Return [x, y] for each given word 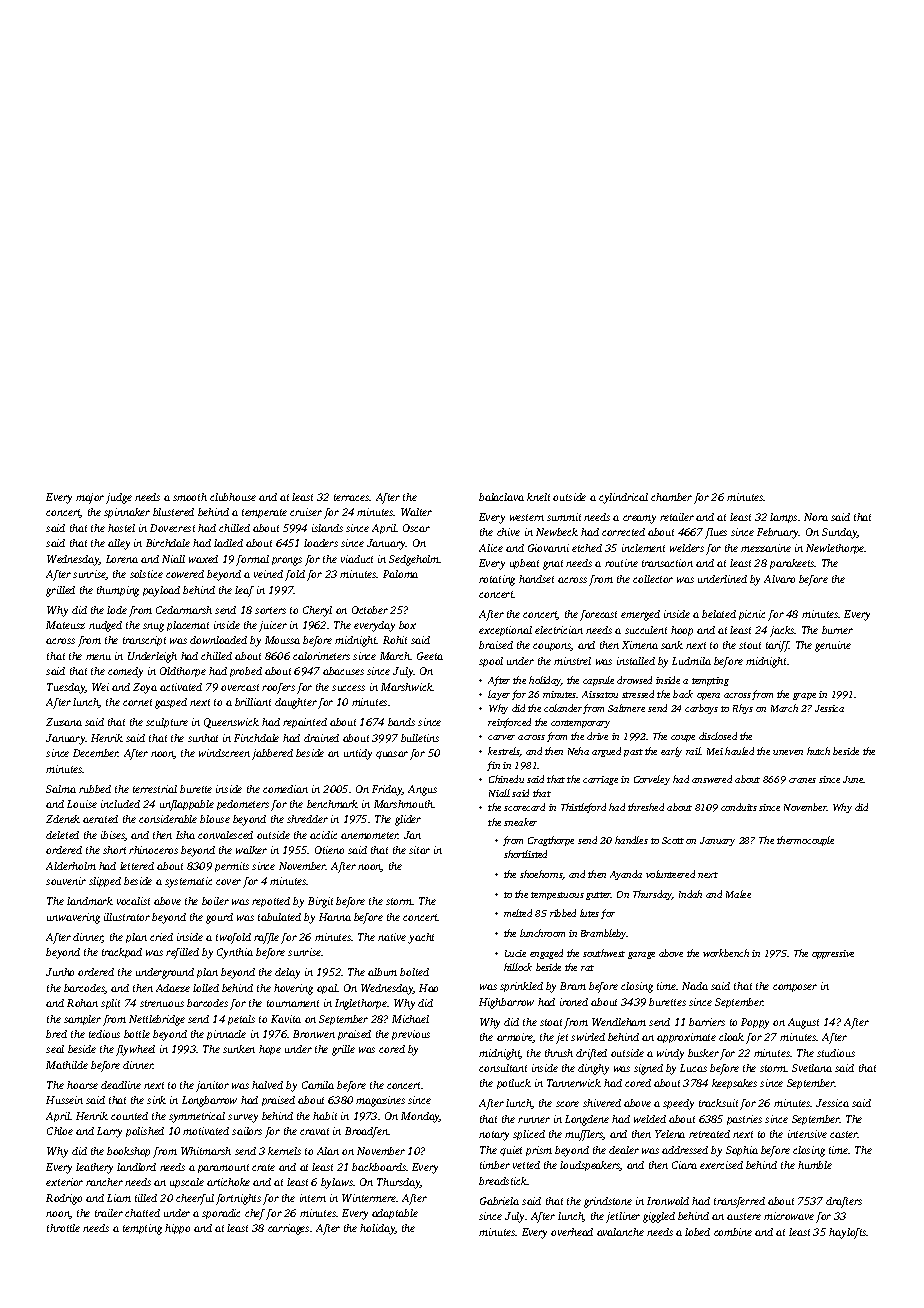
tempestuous [557, 896]
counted [129, 1116]
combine [733, 1232]
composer [795, 988]
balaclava [501, 497]
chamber [671, 497]
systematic [188, 882]
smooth [190, 497]
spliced [529, 1135]
